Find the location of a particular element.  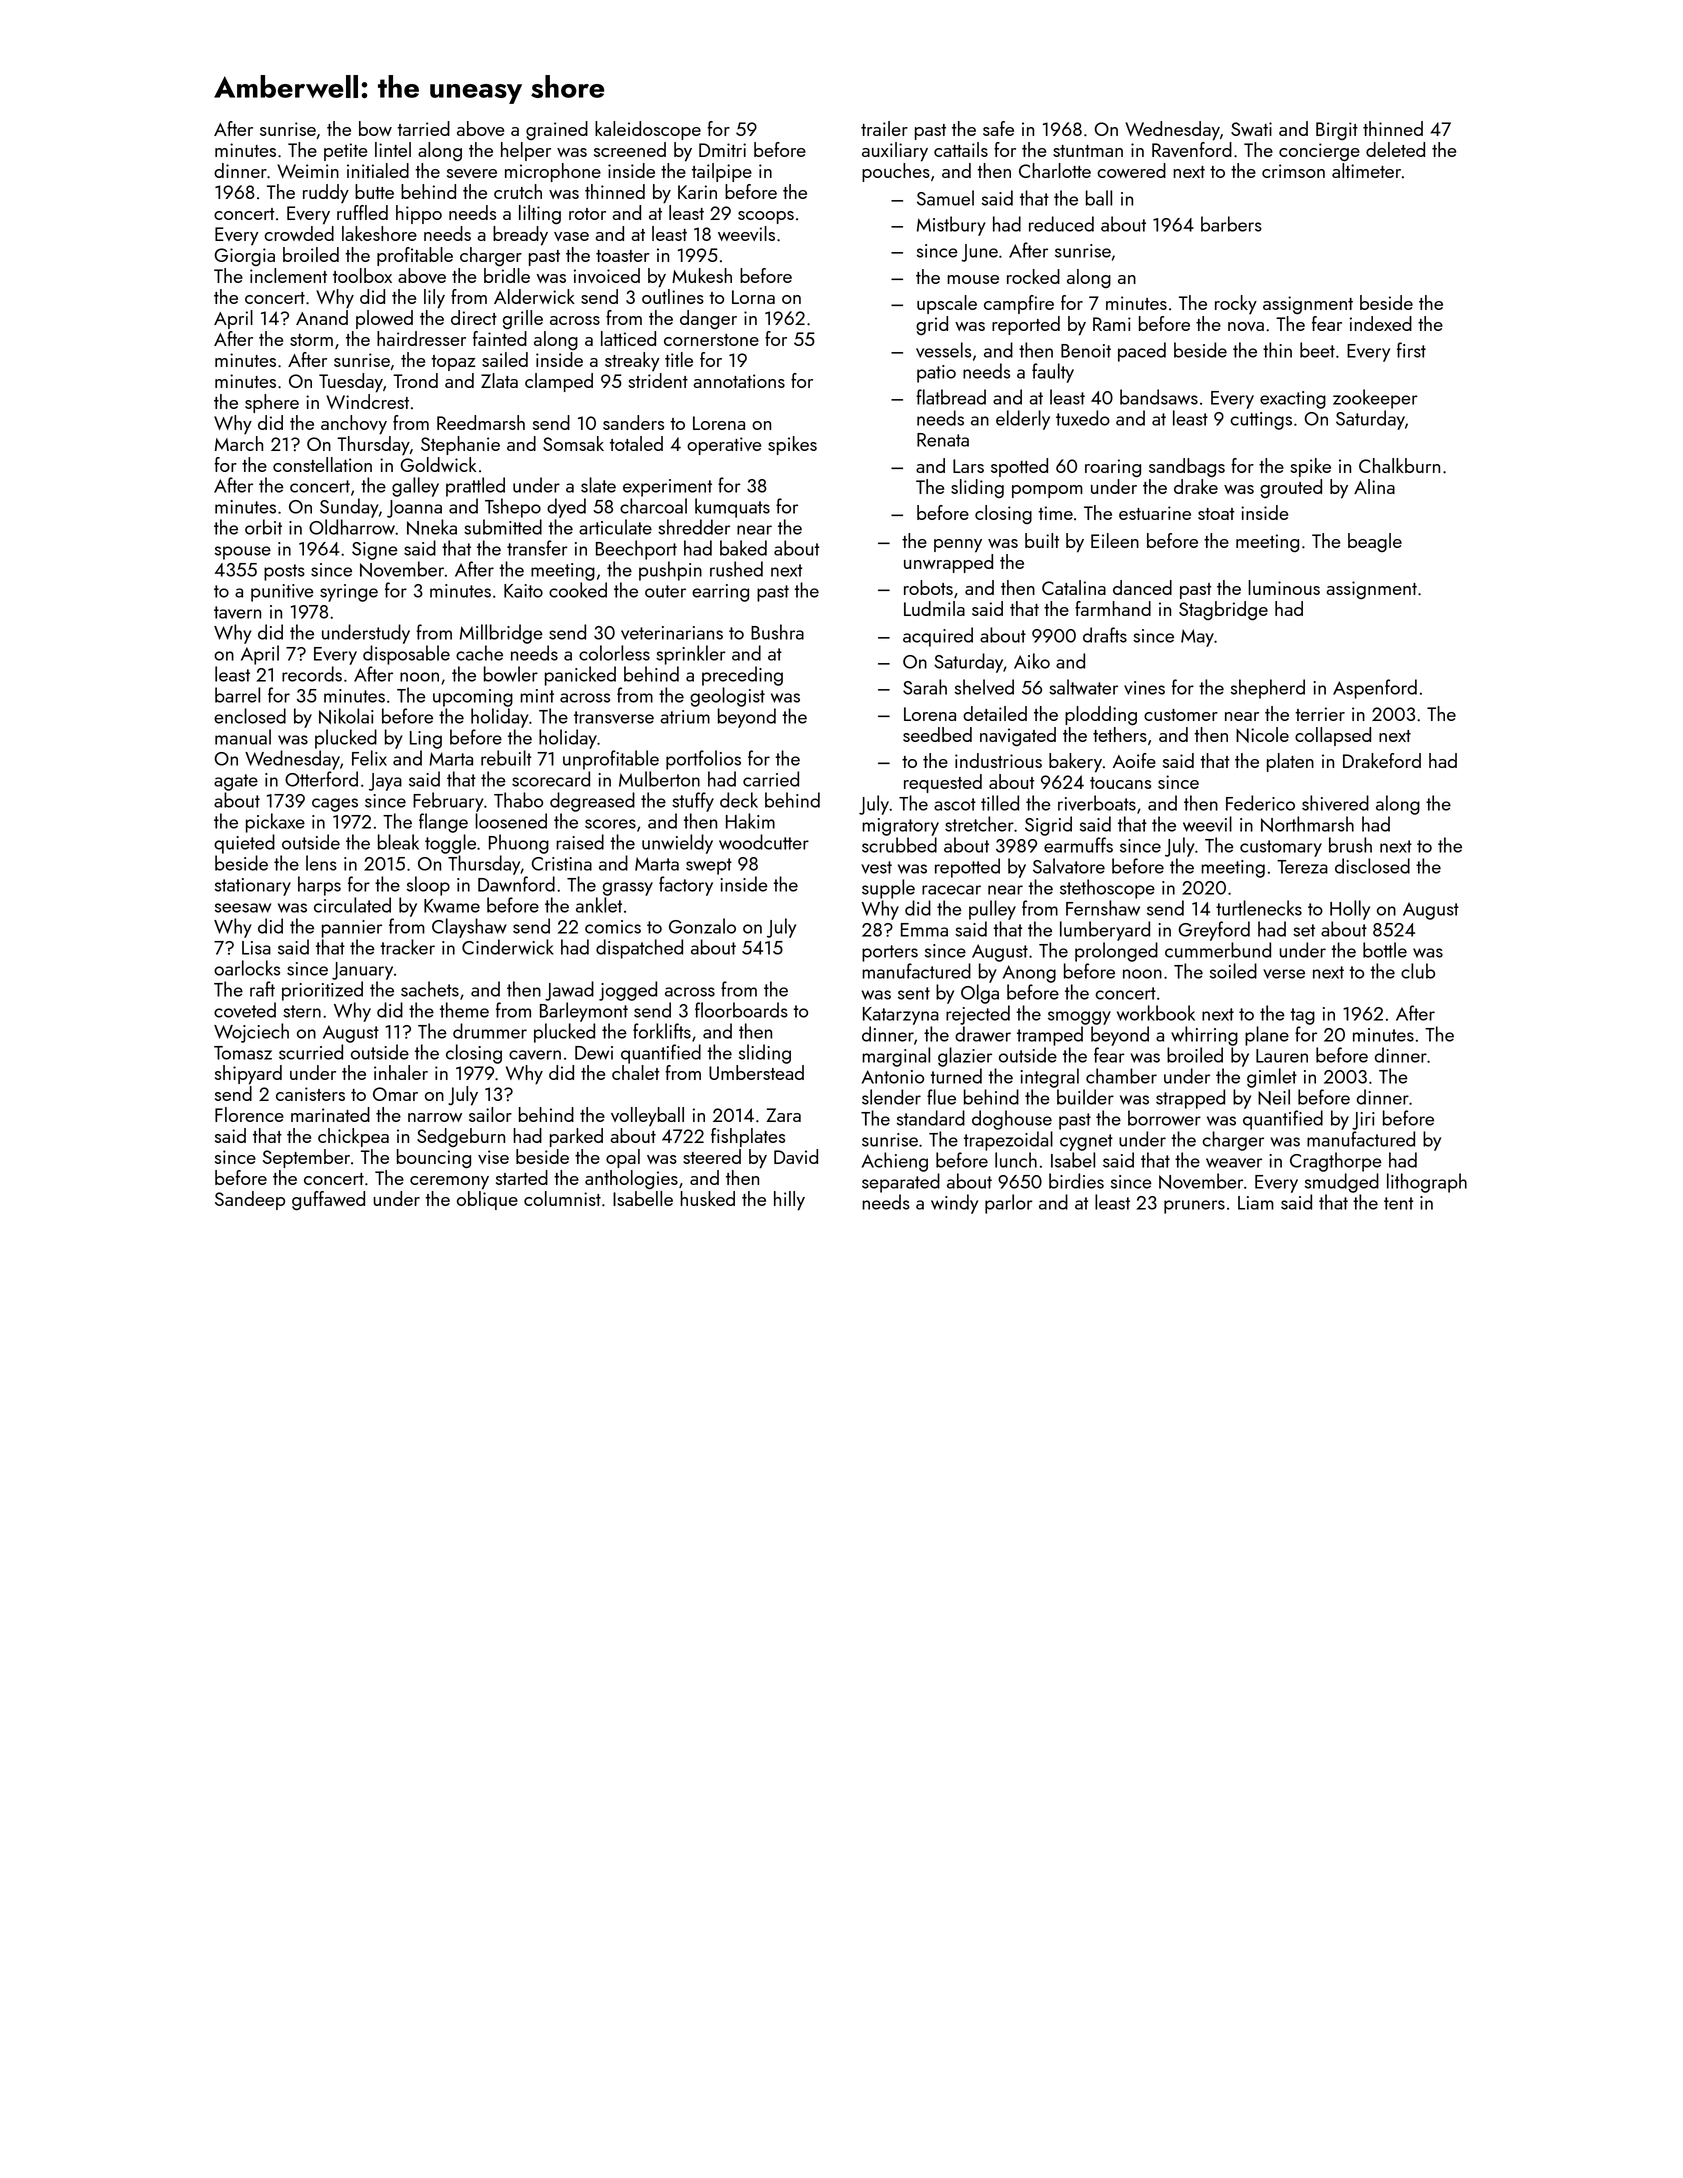

repotted is located at coordinates (967, 868).
